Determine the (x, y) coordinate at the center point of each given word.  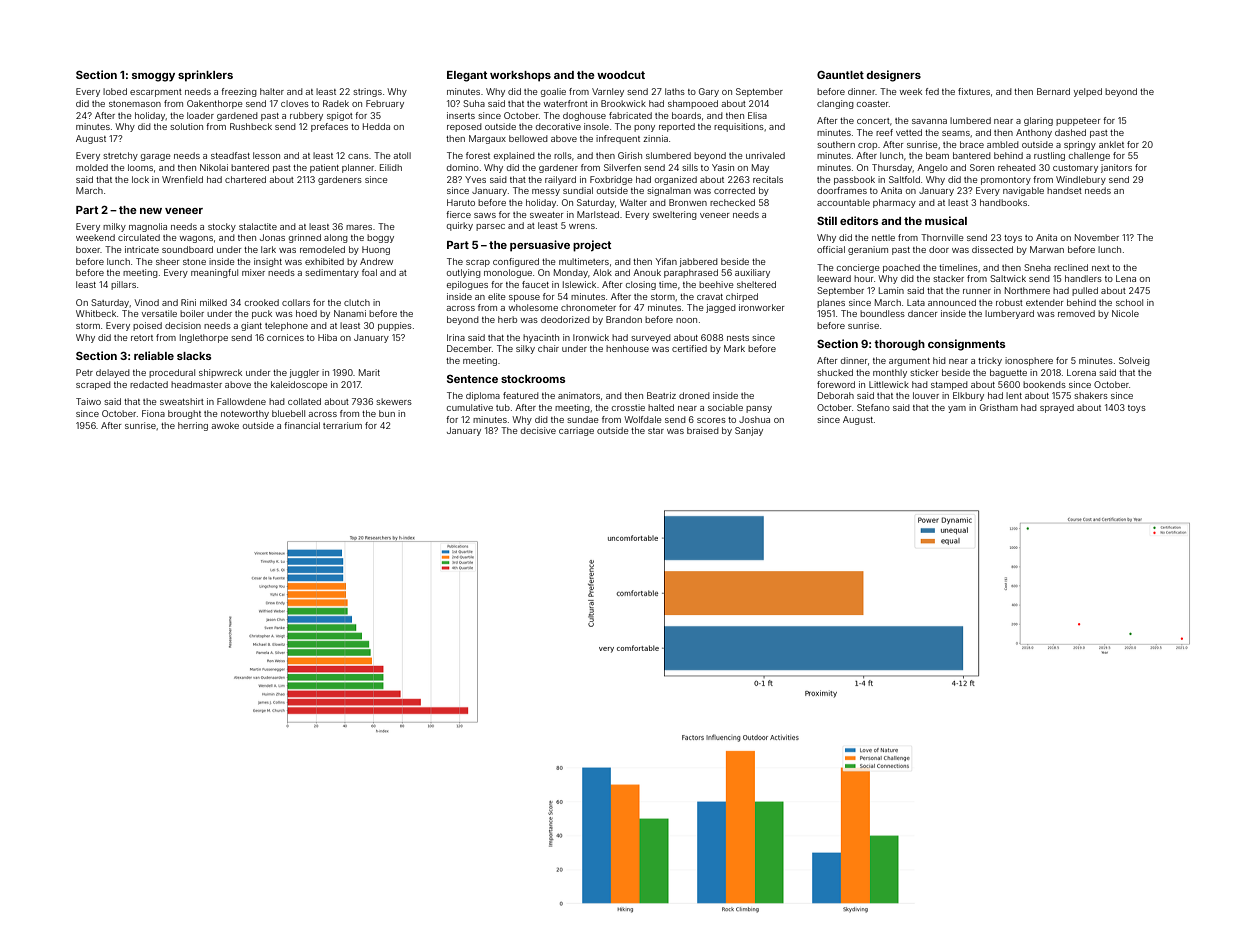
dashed (1070, 132)
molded (92, 167)
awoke (225, 425)
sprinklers (205, 76)
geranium (868, 250)
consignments (966, 345)
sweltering (675, 215)
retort (142, 338)
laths (675, 91)
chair (548, 348)
